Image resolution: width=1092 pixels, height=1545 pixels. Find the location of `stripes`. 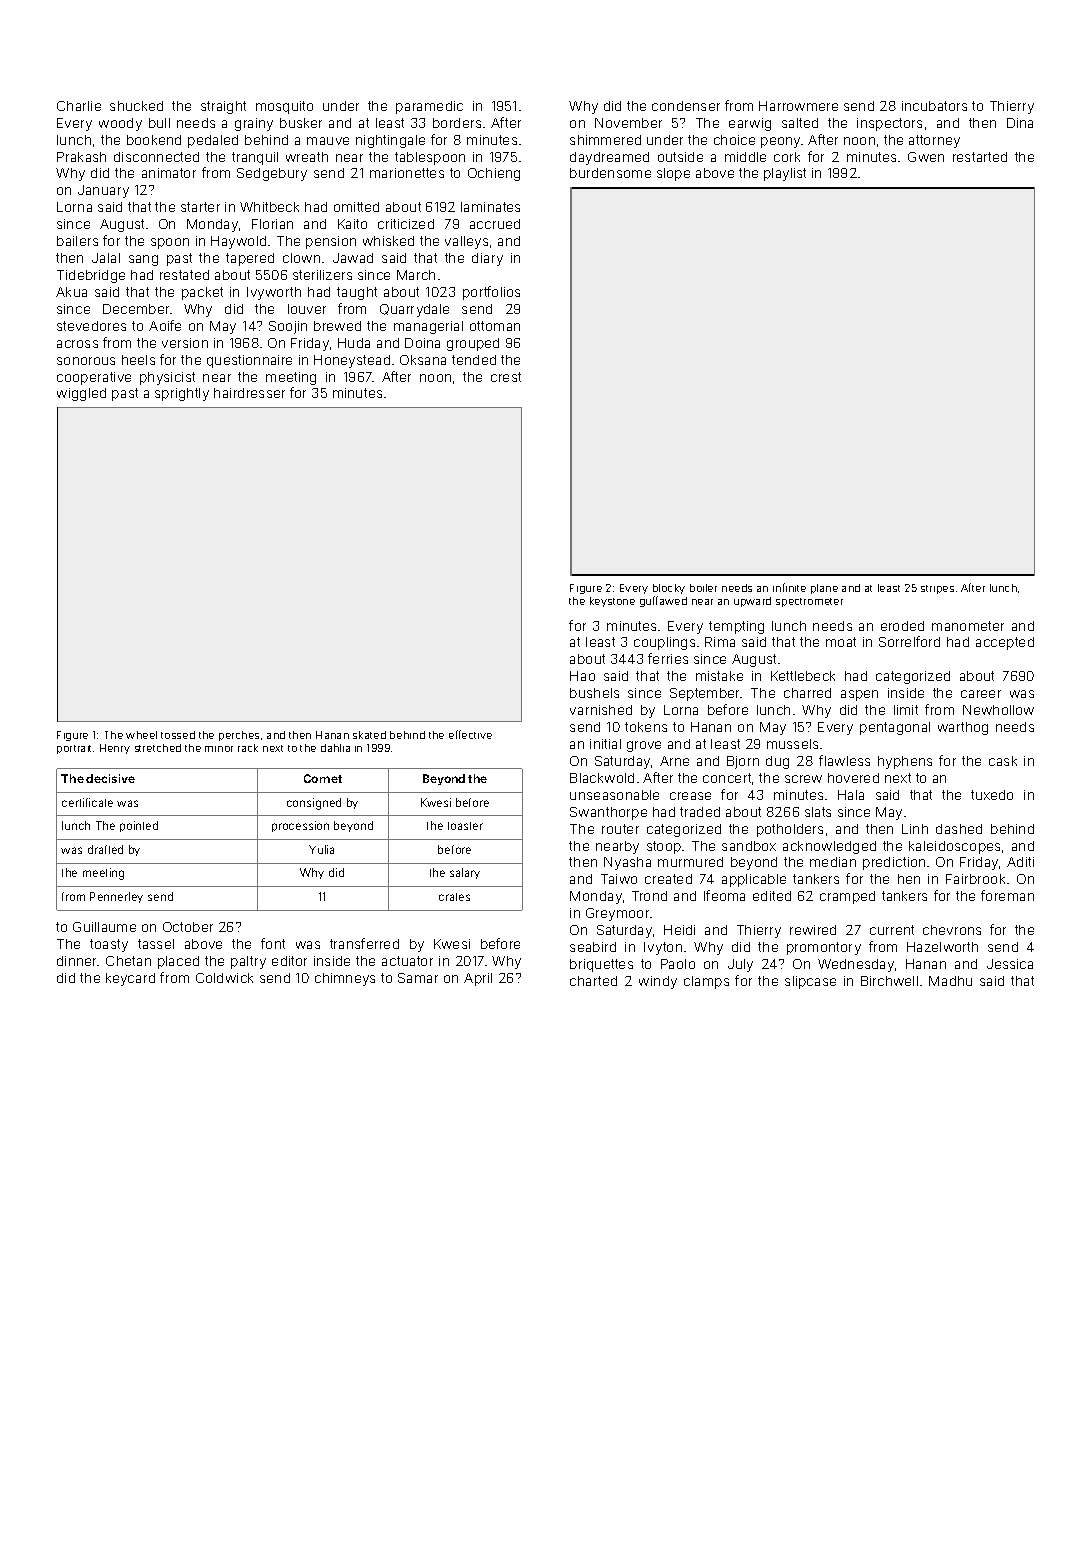

stripes is located at coordinates (937, 589).
